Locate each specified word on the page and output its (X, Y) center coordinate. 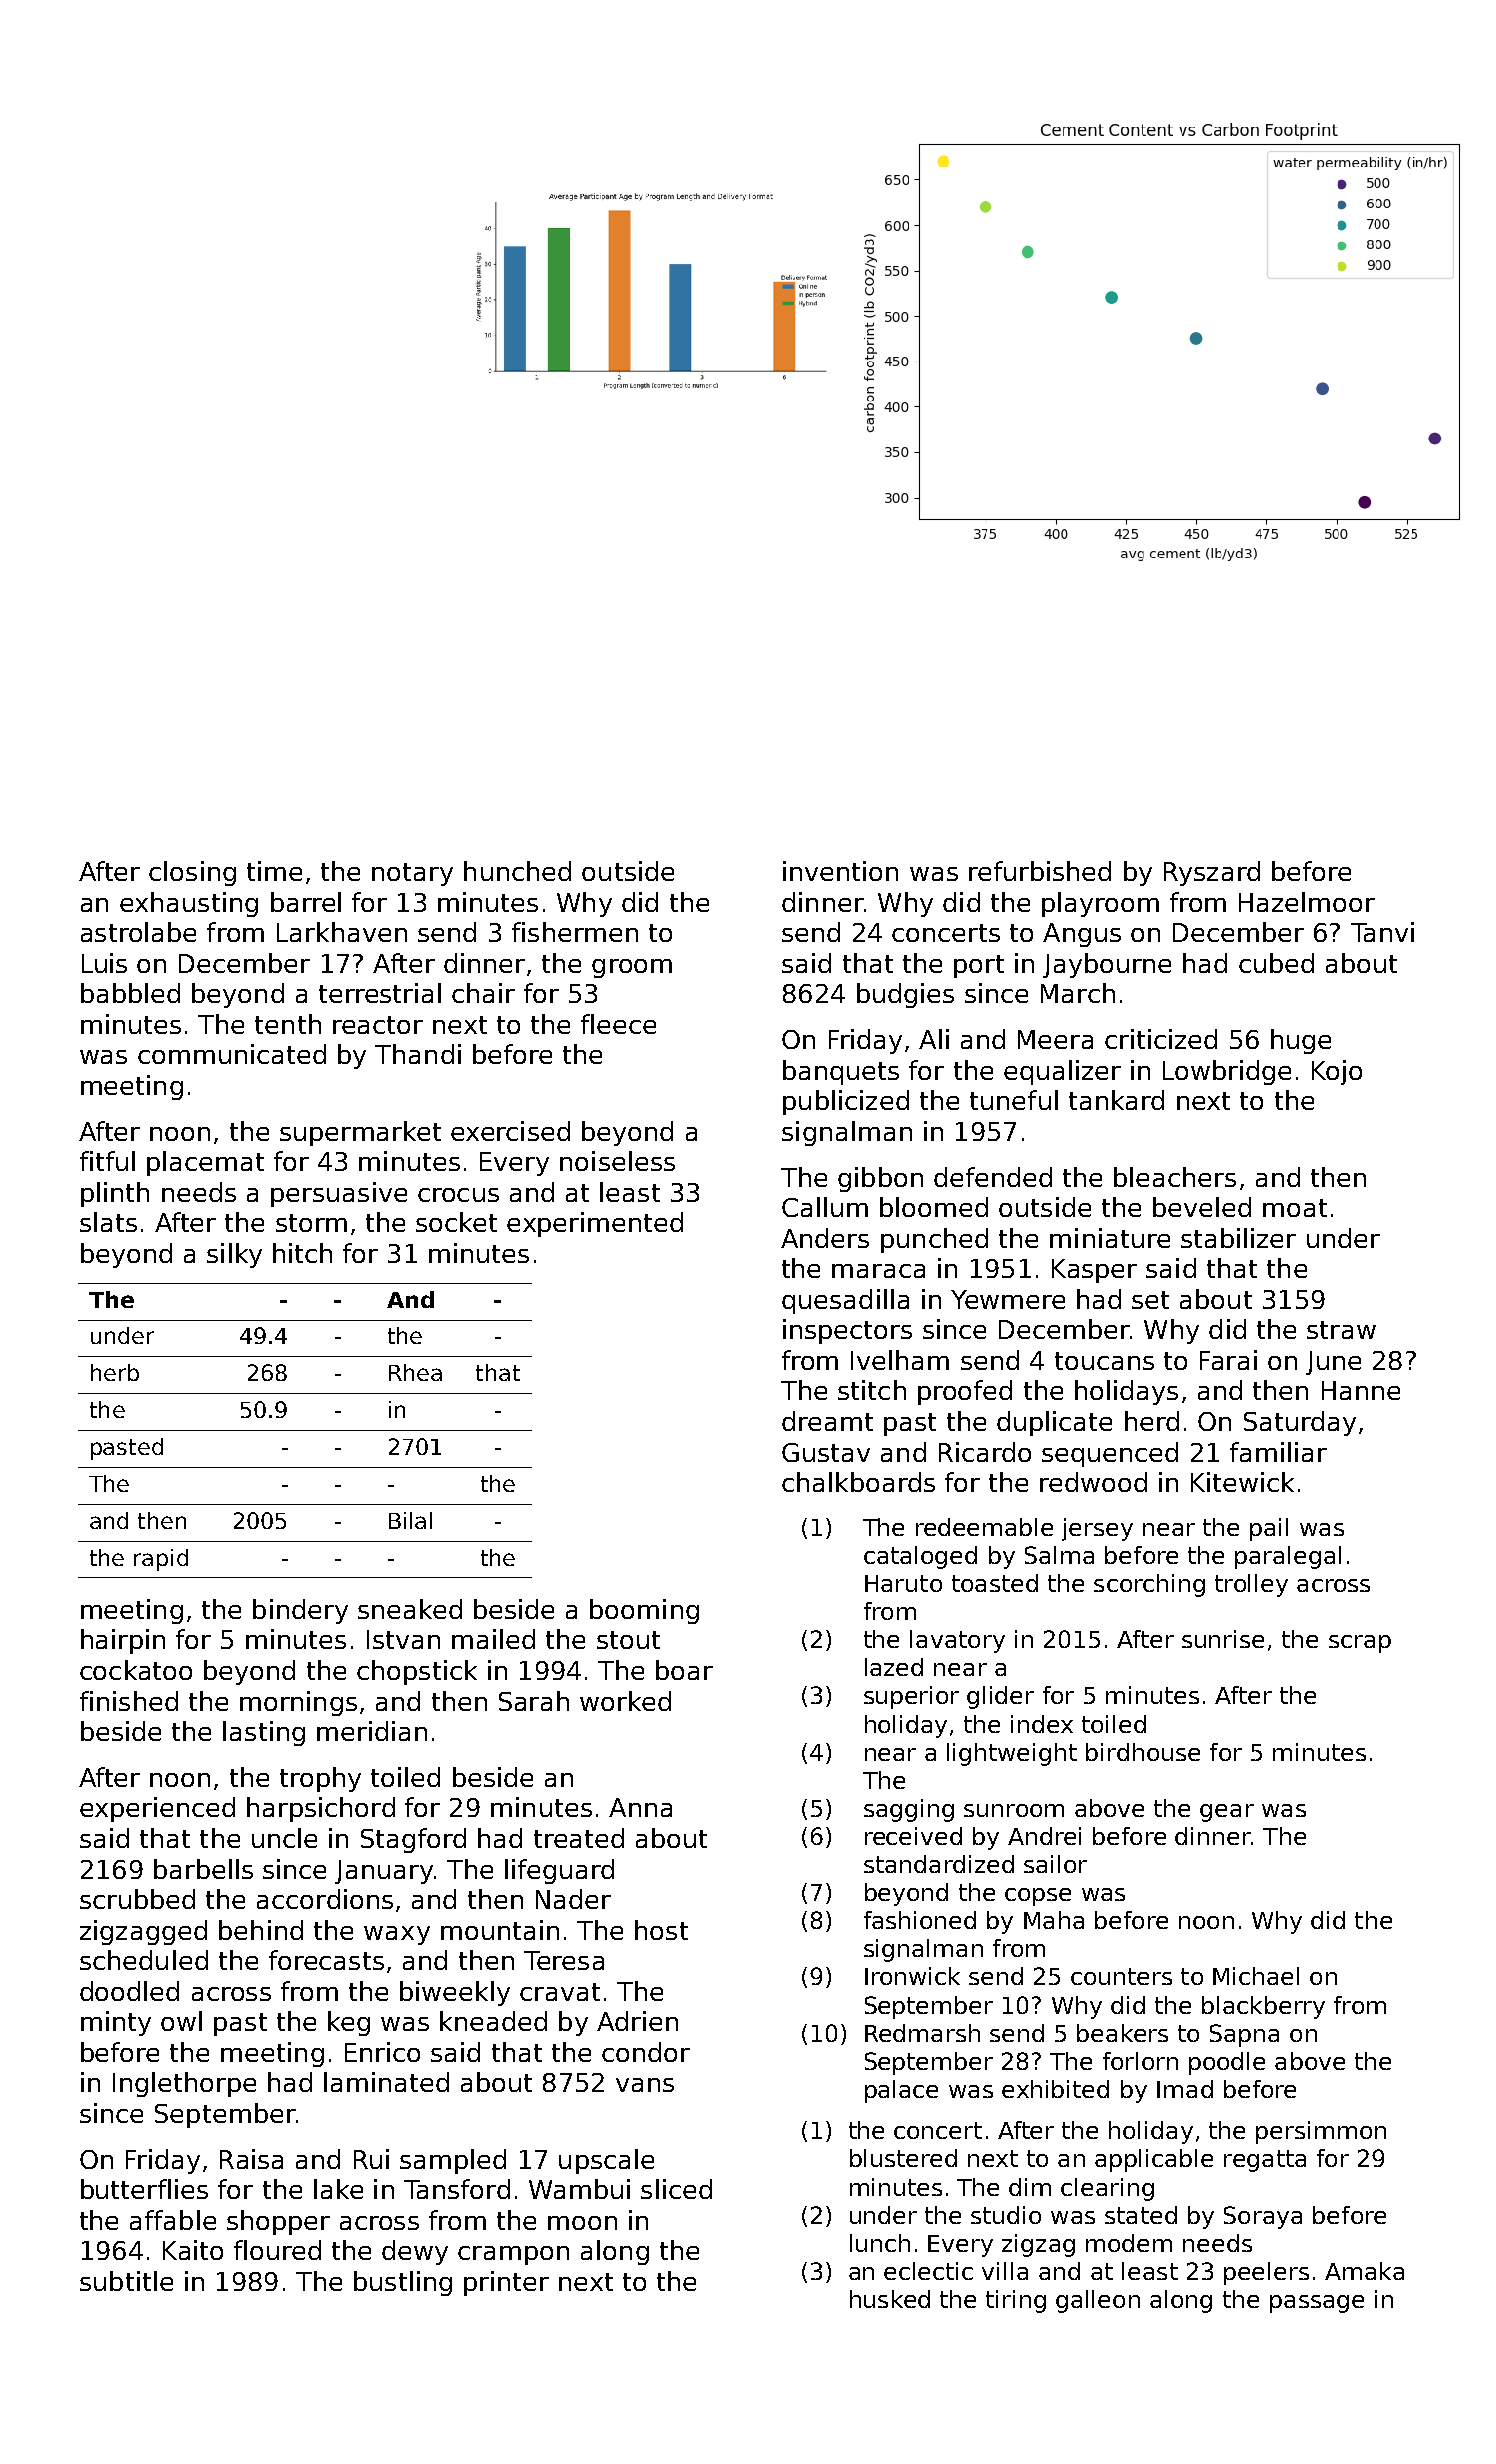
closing (192, 873)
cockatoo (136, 1670)
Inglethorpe (184, 2084)
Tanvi (1382, 932)
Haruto (903, 1583)
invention (840, 871)
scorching (1149, 1585)
